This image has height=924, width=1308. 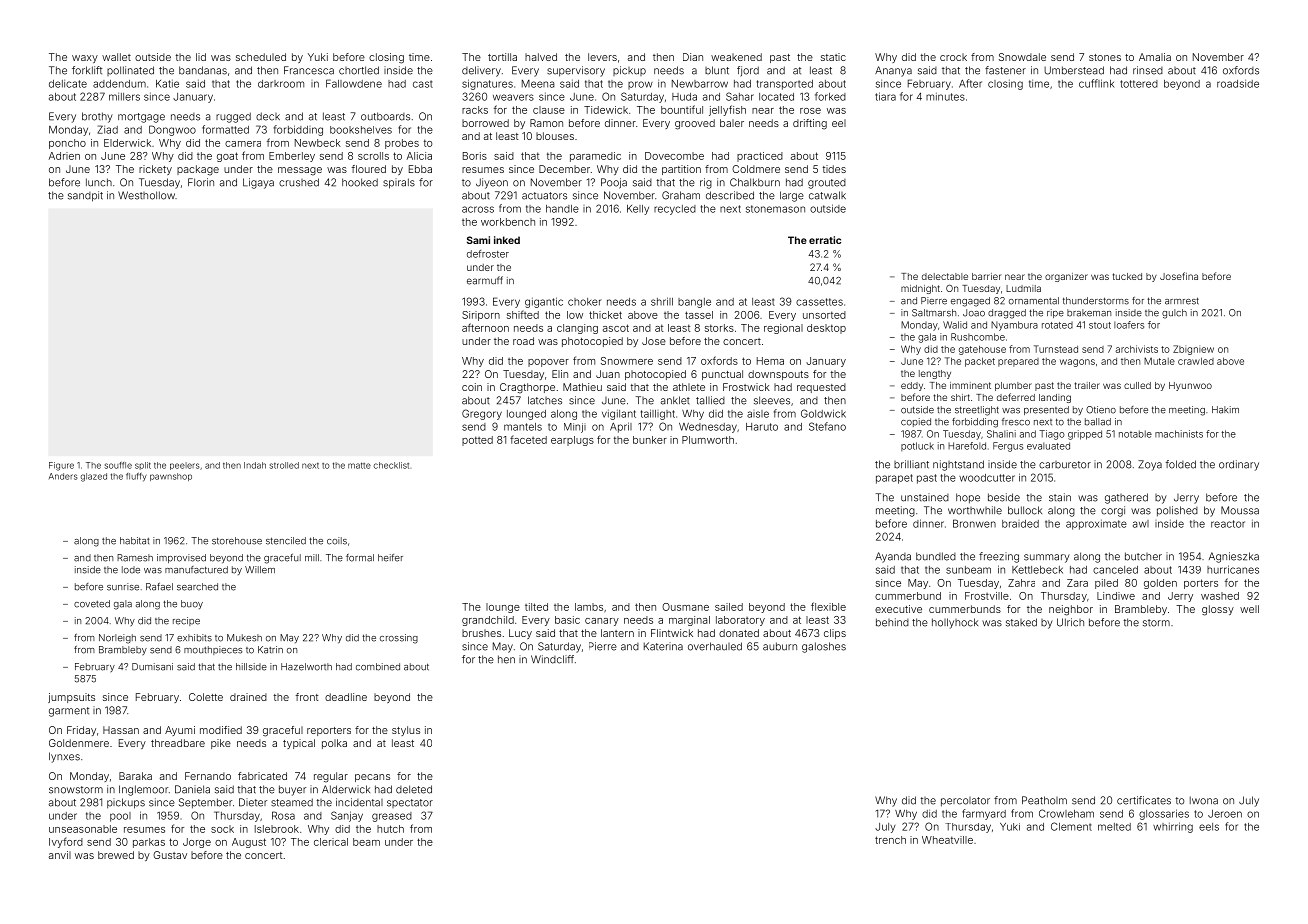 I want to click on Windcliff, so click(x=552, y=659).
